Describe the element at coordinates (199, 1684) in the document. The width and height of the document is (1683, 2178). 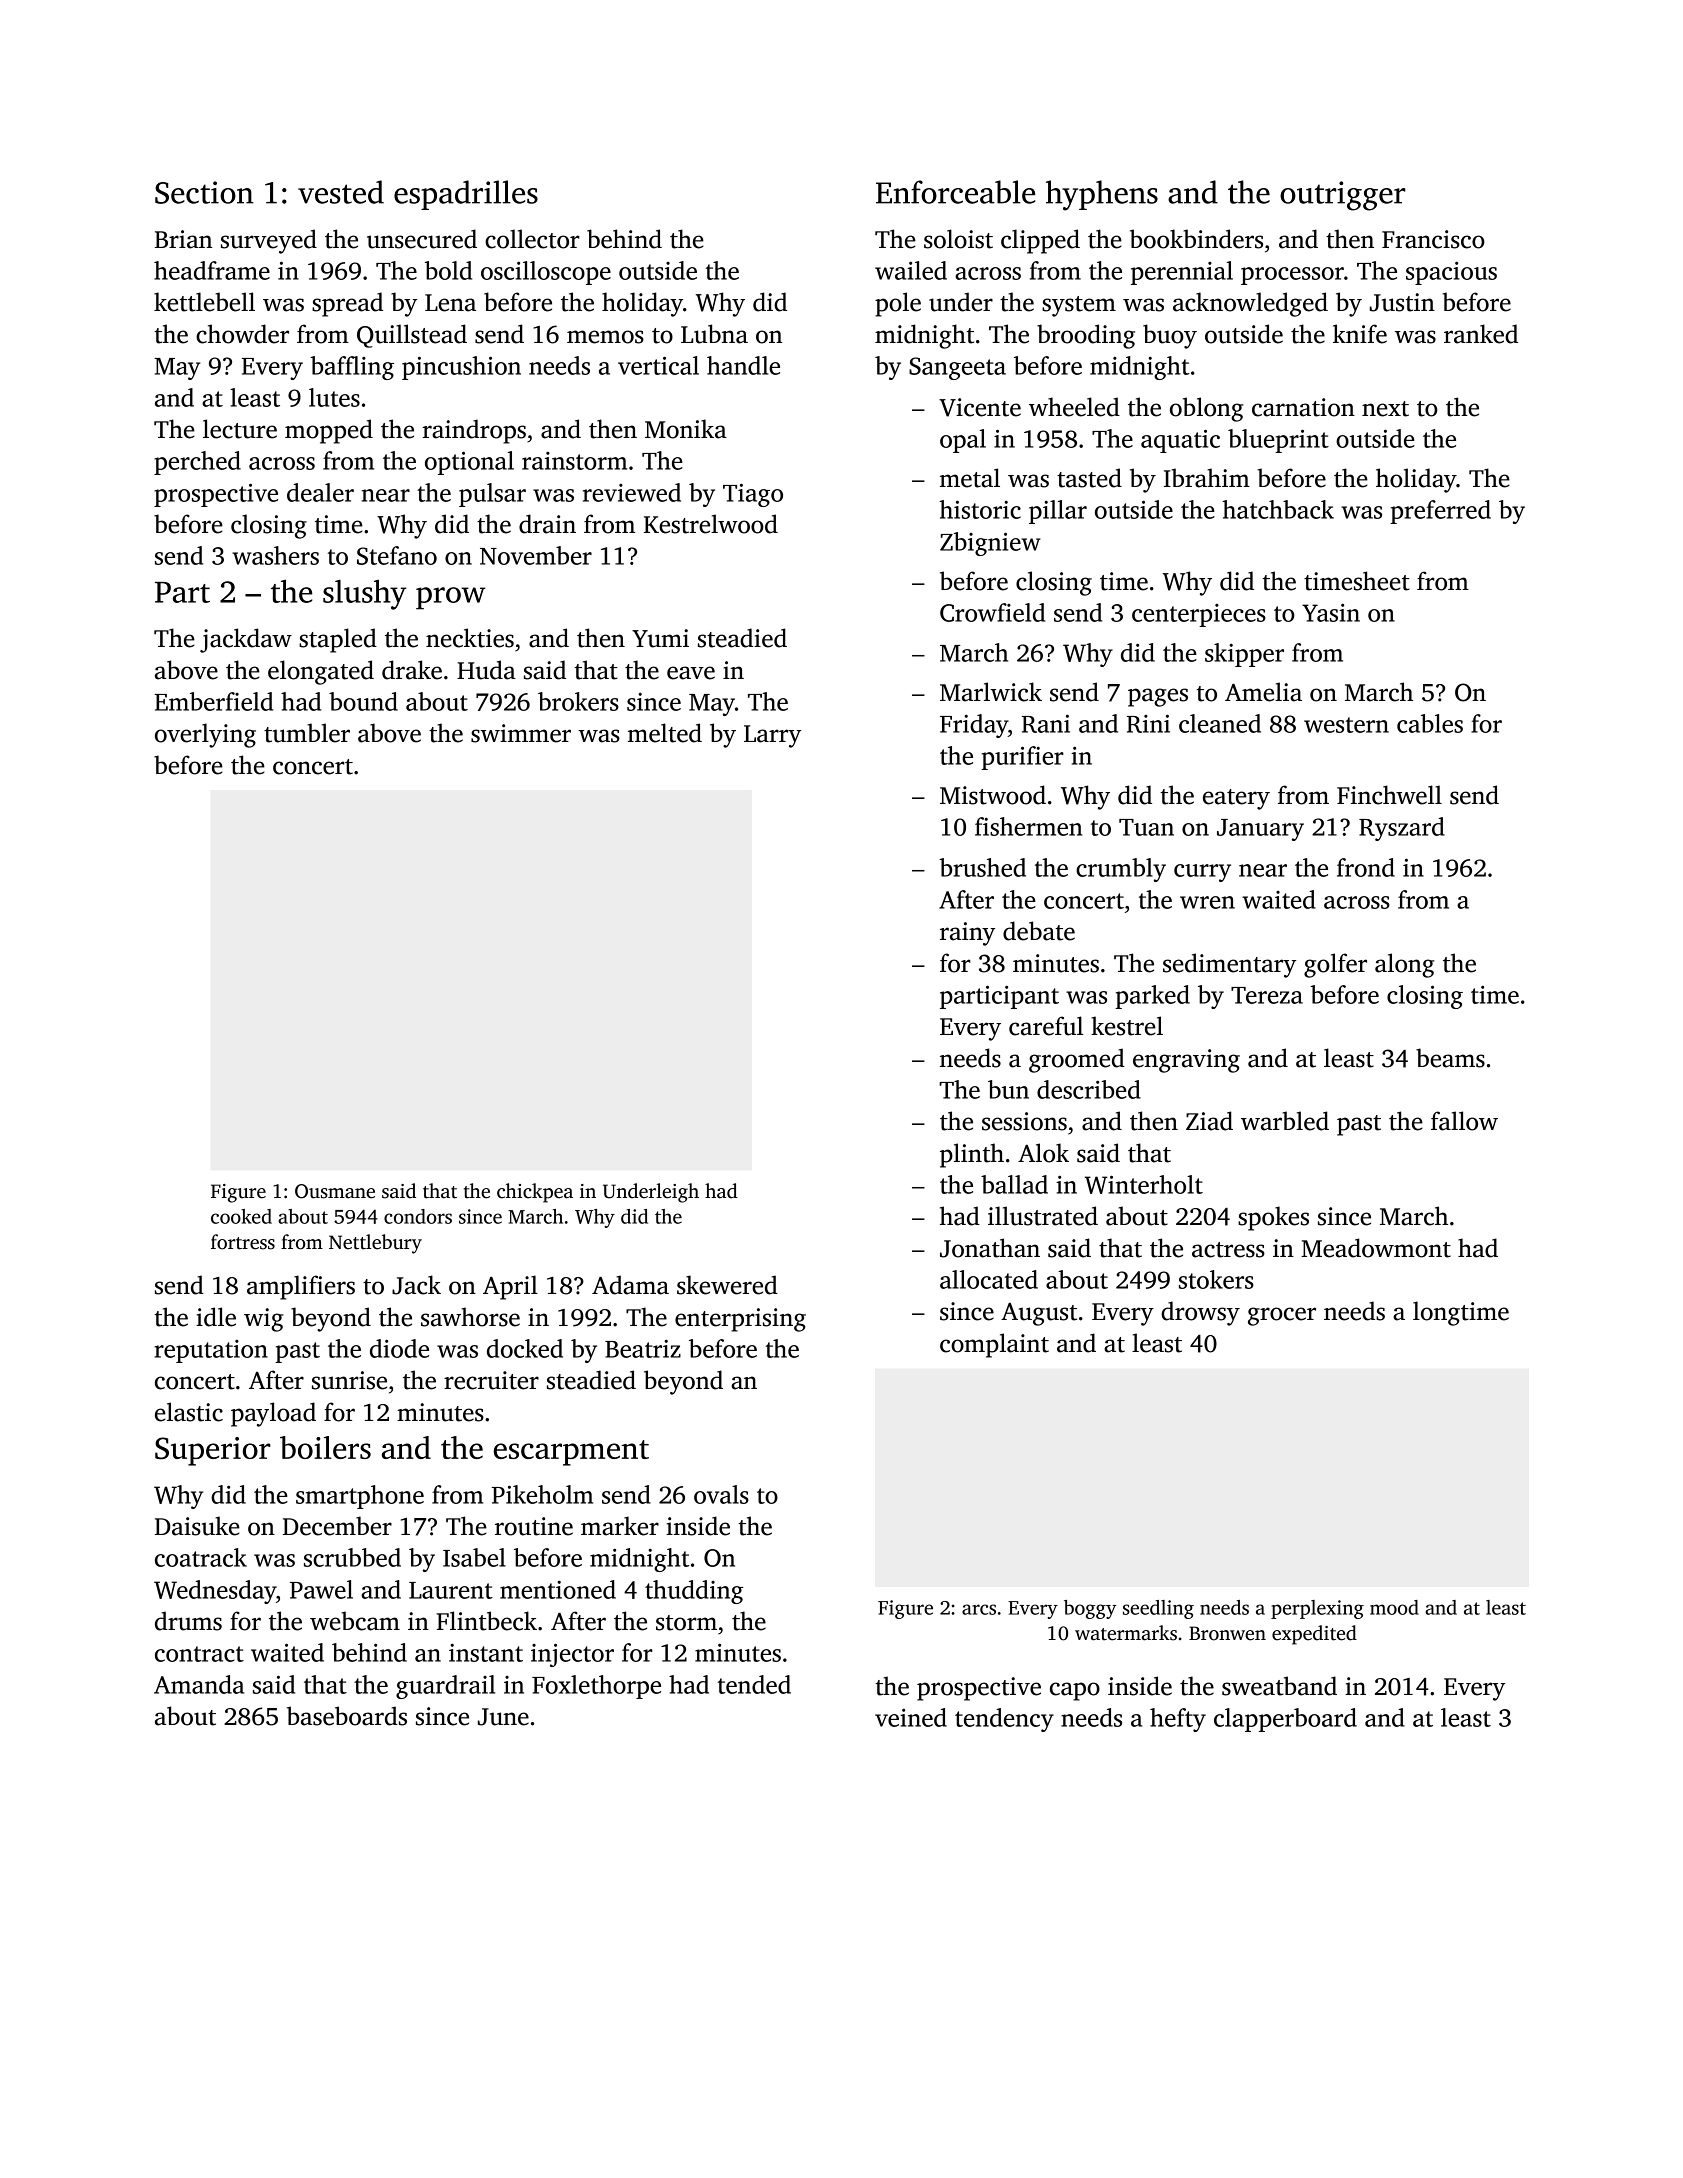
I see `Amanda` at that location.
